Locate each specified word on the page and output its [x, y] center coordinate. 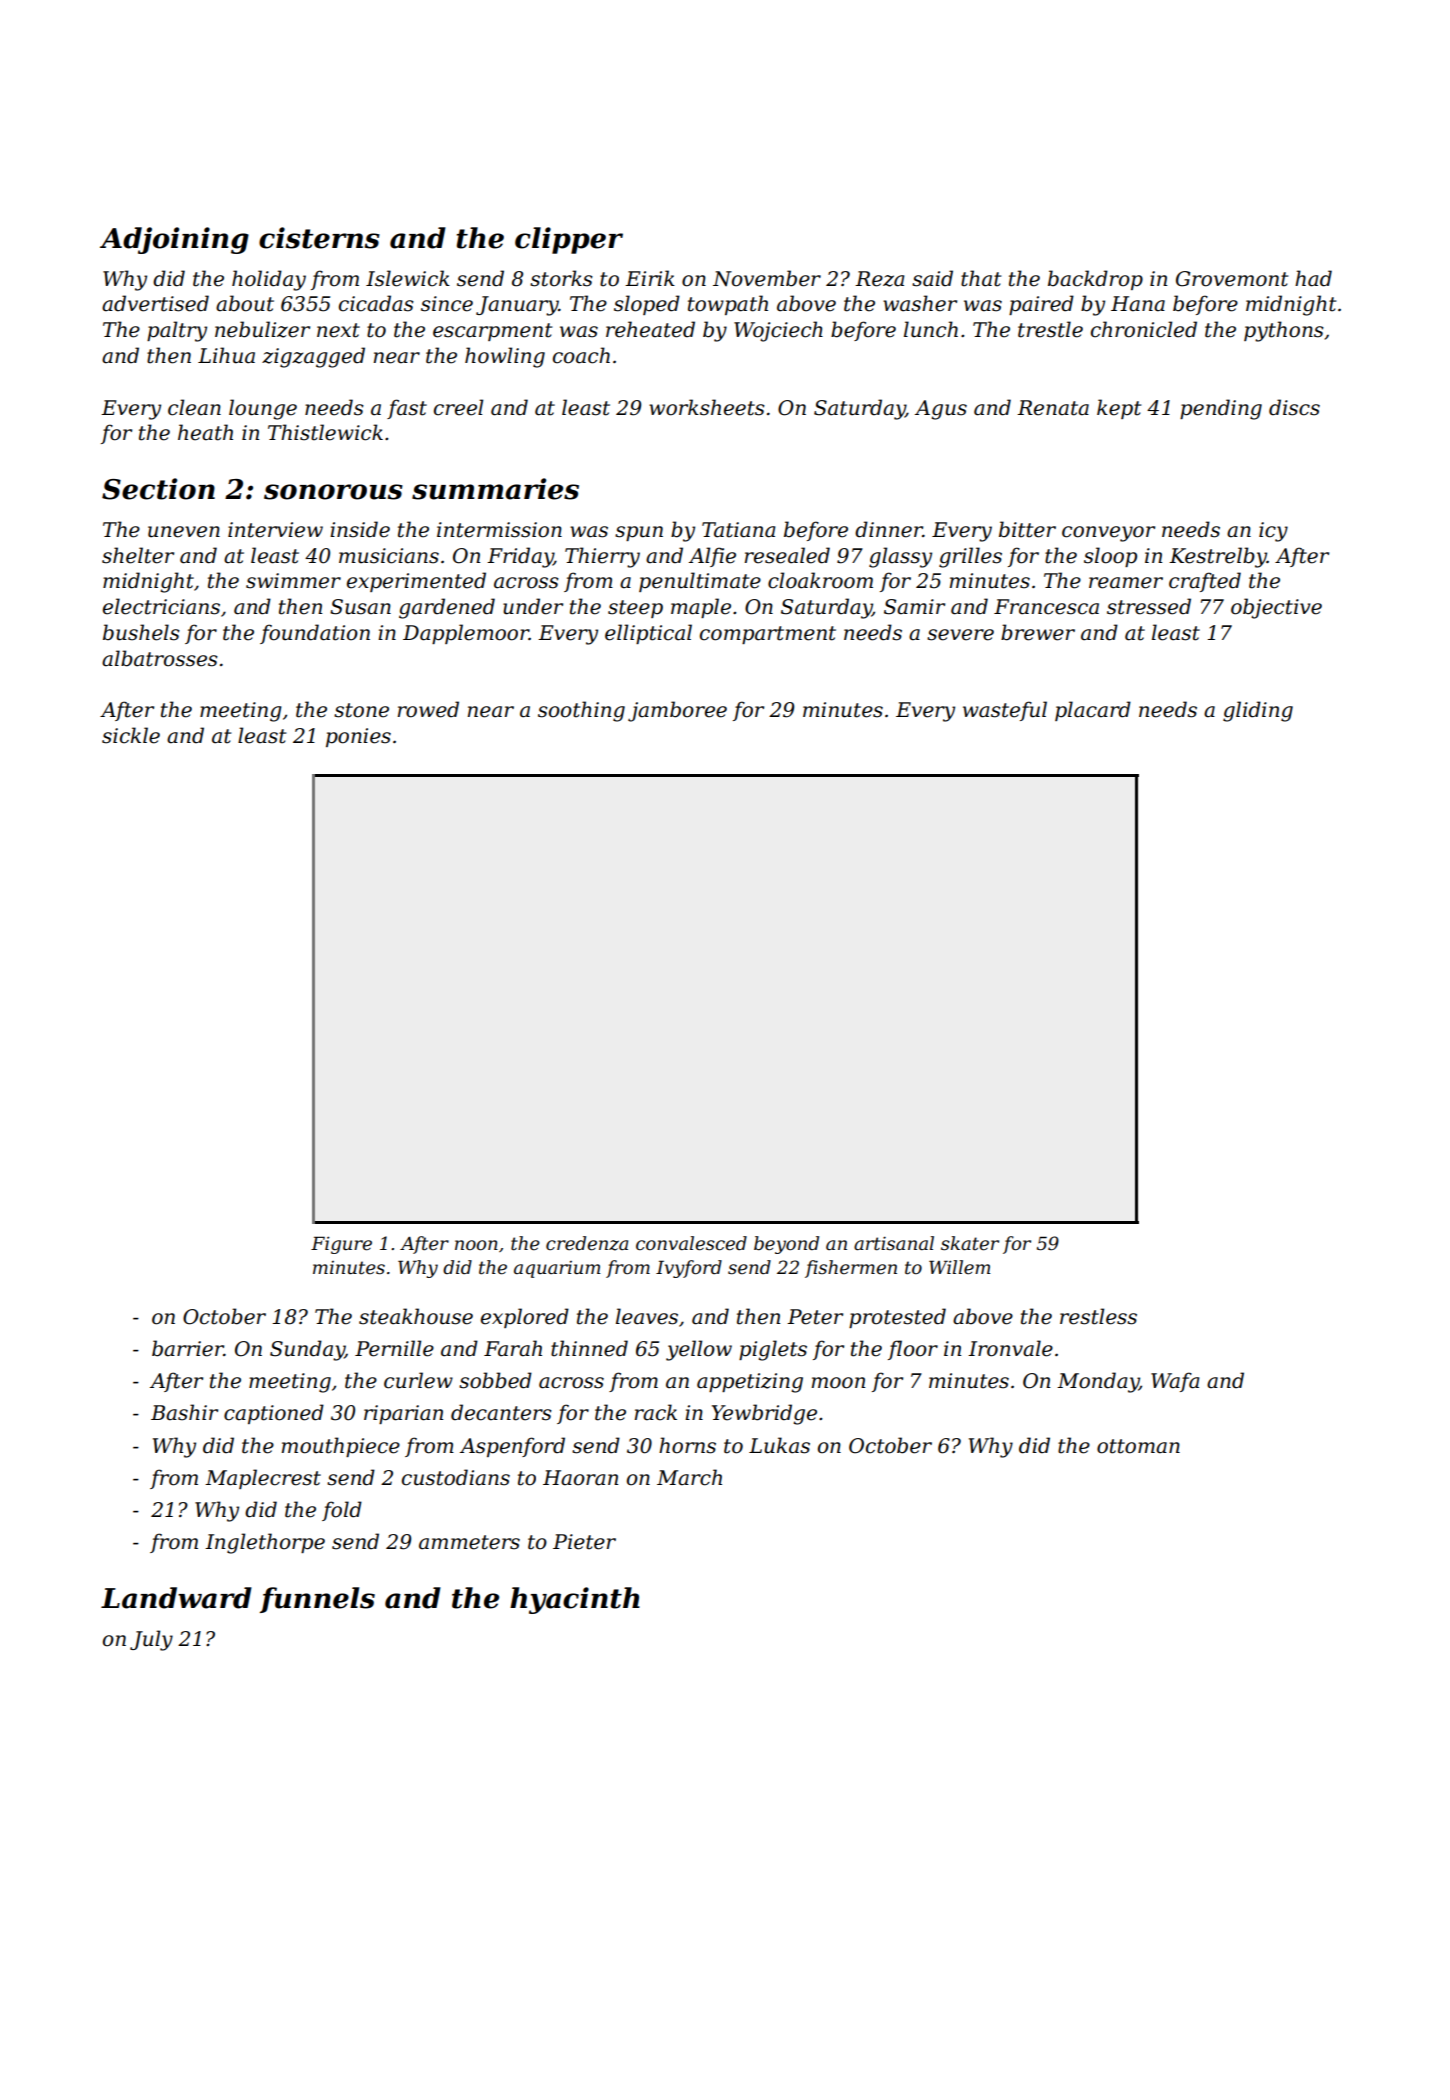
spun [639, 533]
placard [1093, 711]
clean [194, 407]
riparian [403, 1414]
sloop [1110, 557]
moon [838, 1383]
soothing [581, 711]
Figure [341, 1245]
